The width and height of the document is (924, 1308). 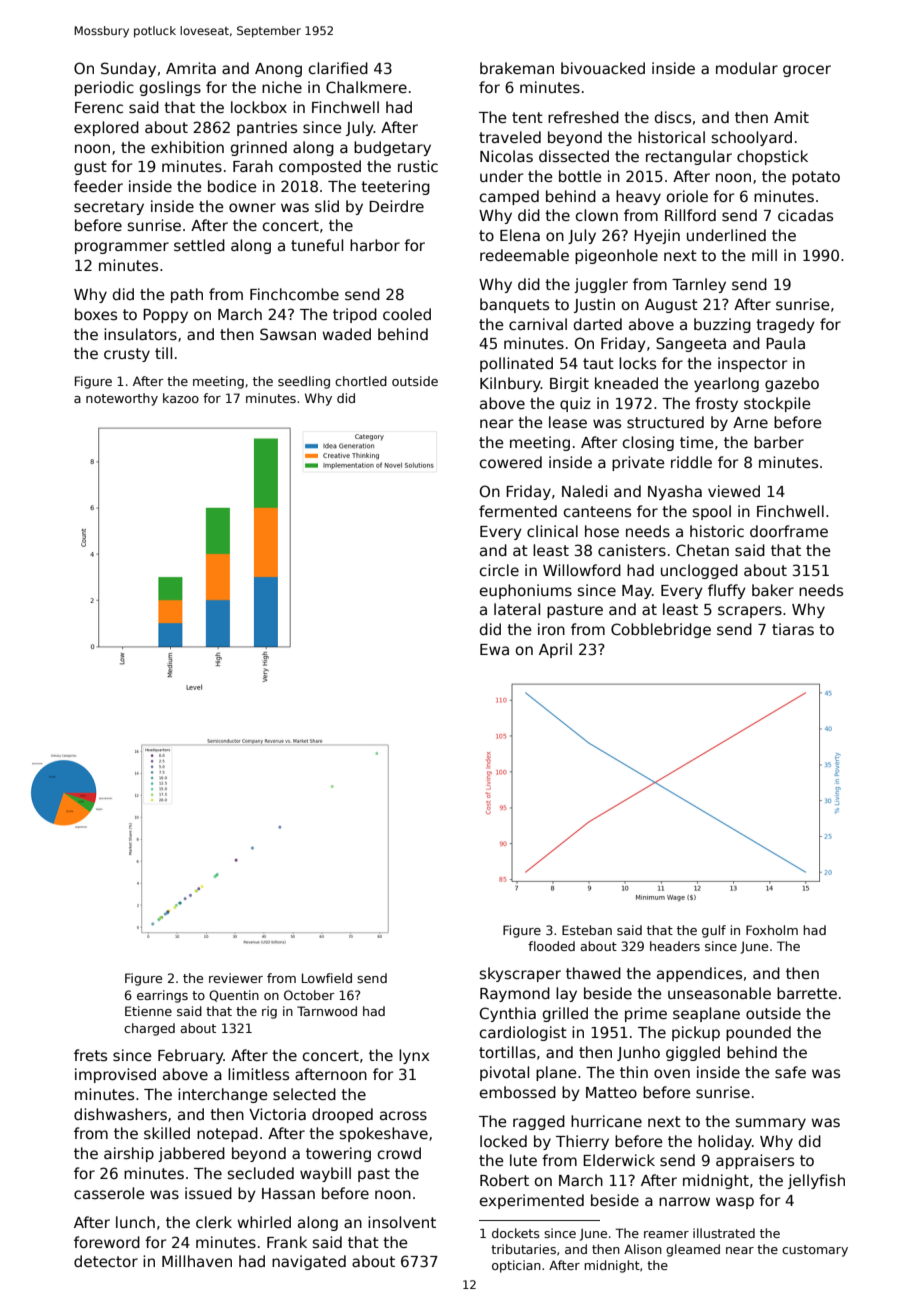 I want to click on rig, so click(x=269, y=1012).
